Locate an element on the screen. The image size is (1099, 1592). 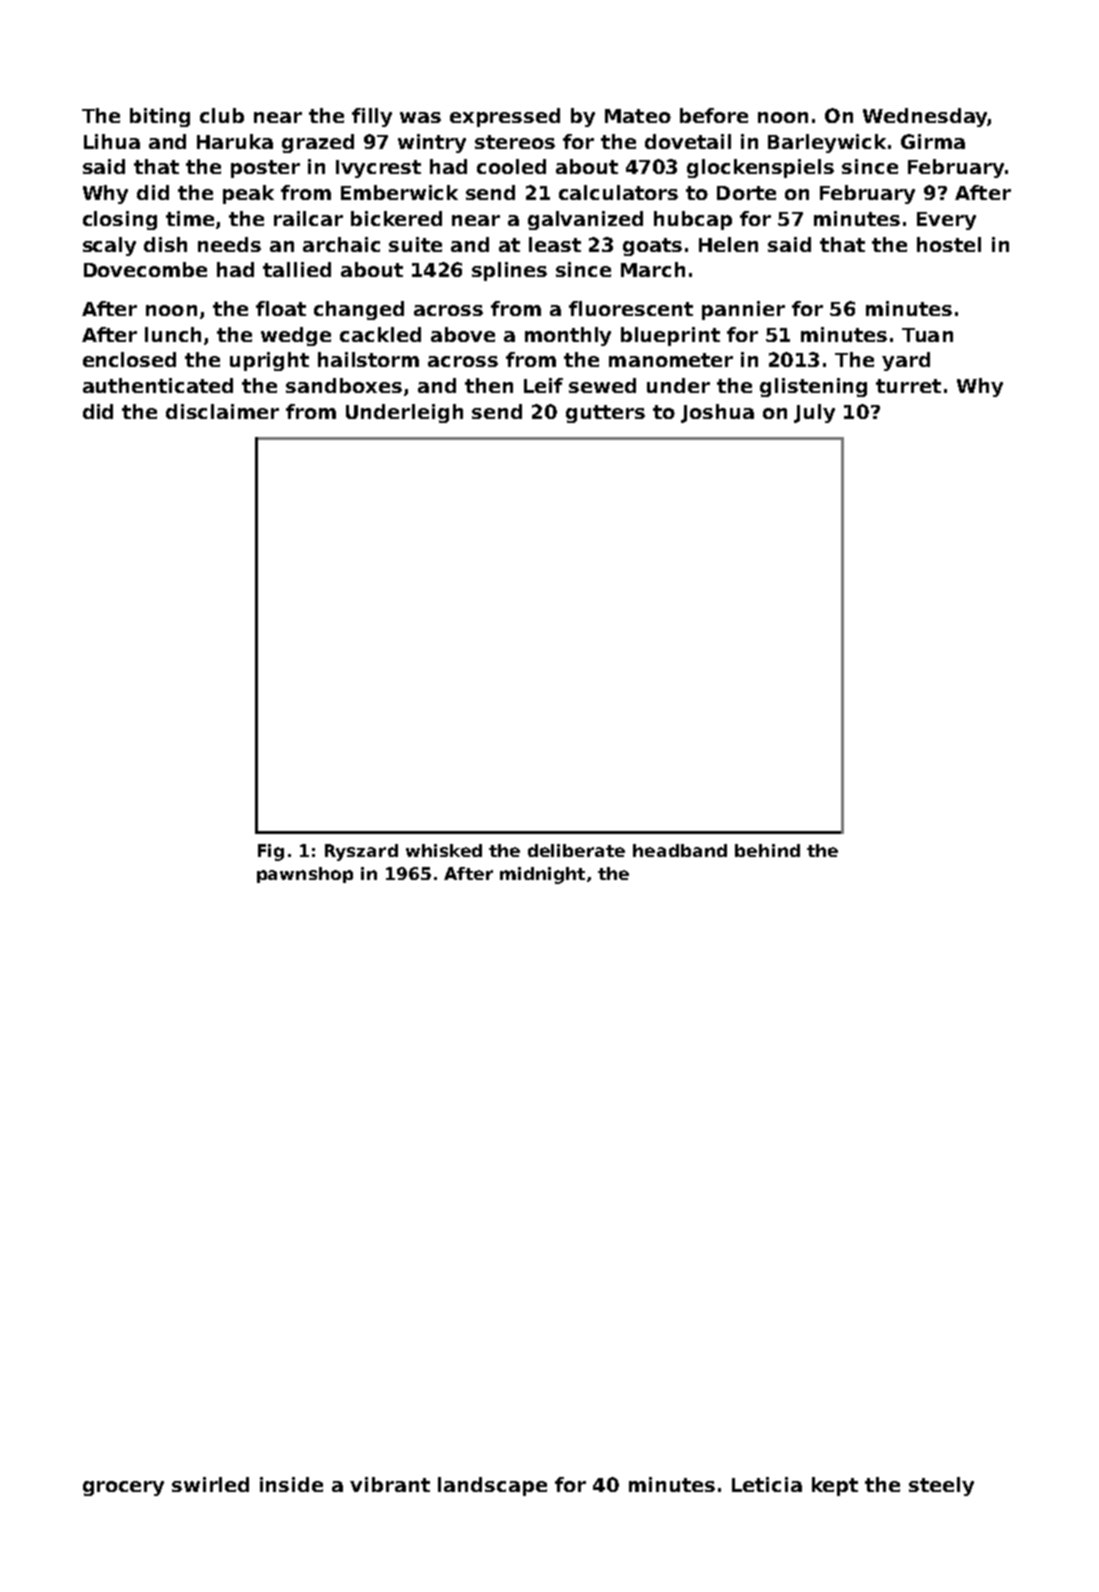
Ryszard is located at coordinates (361, 852).
